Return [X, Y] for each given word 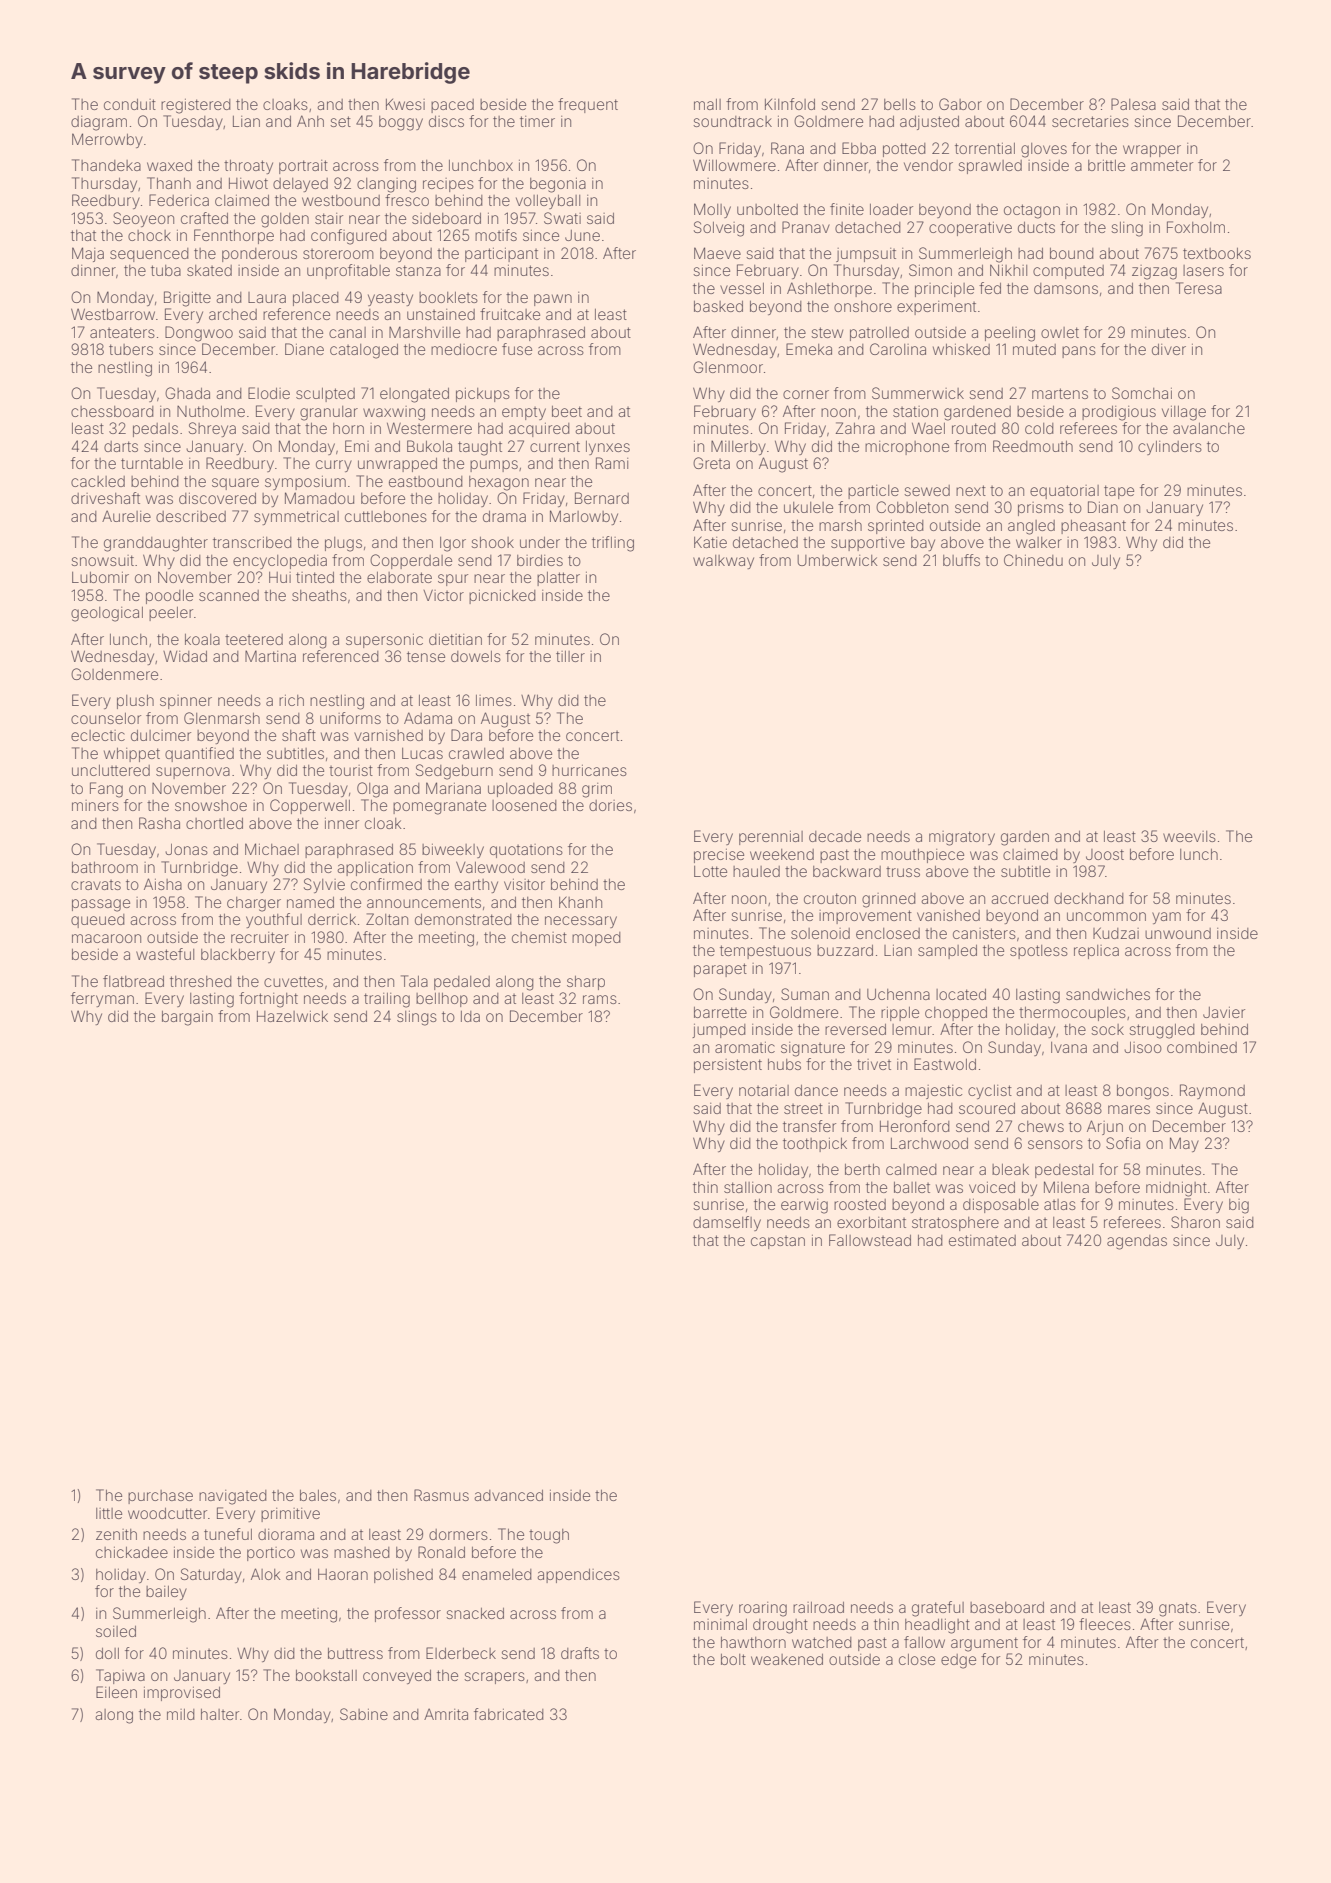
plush [135, 701]
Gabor [960, 104]
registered [196, 106]
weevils [1189, 836]
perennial [771, 838]
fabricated [509, 1714]
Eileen [116, 1692]
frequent [588, 105]
